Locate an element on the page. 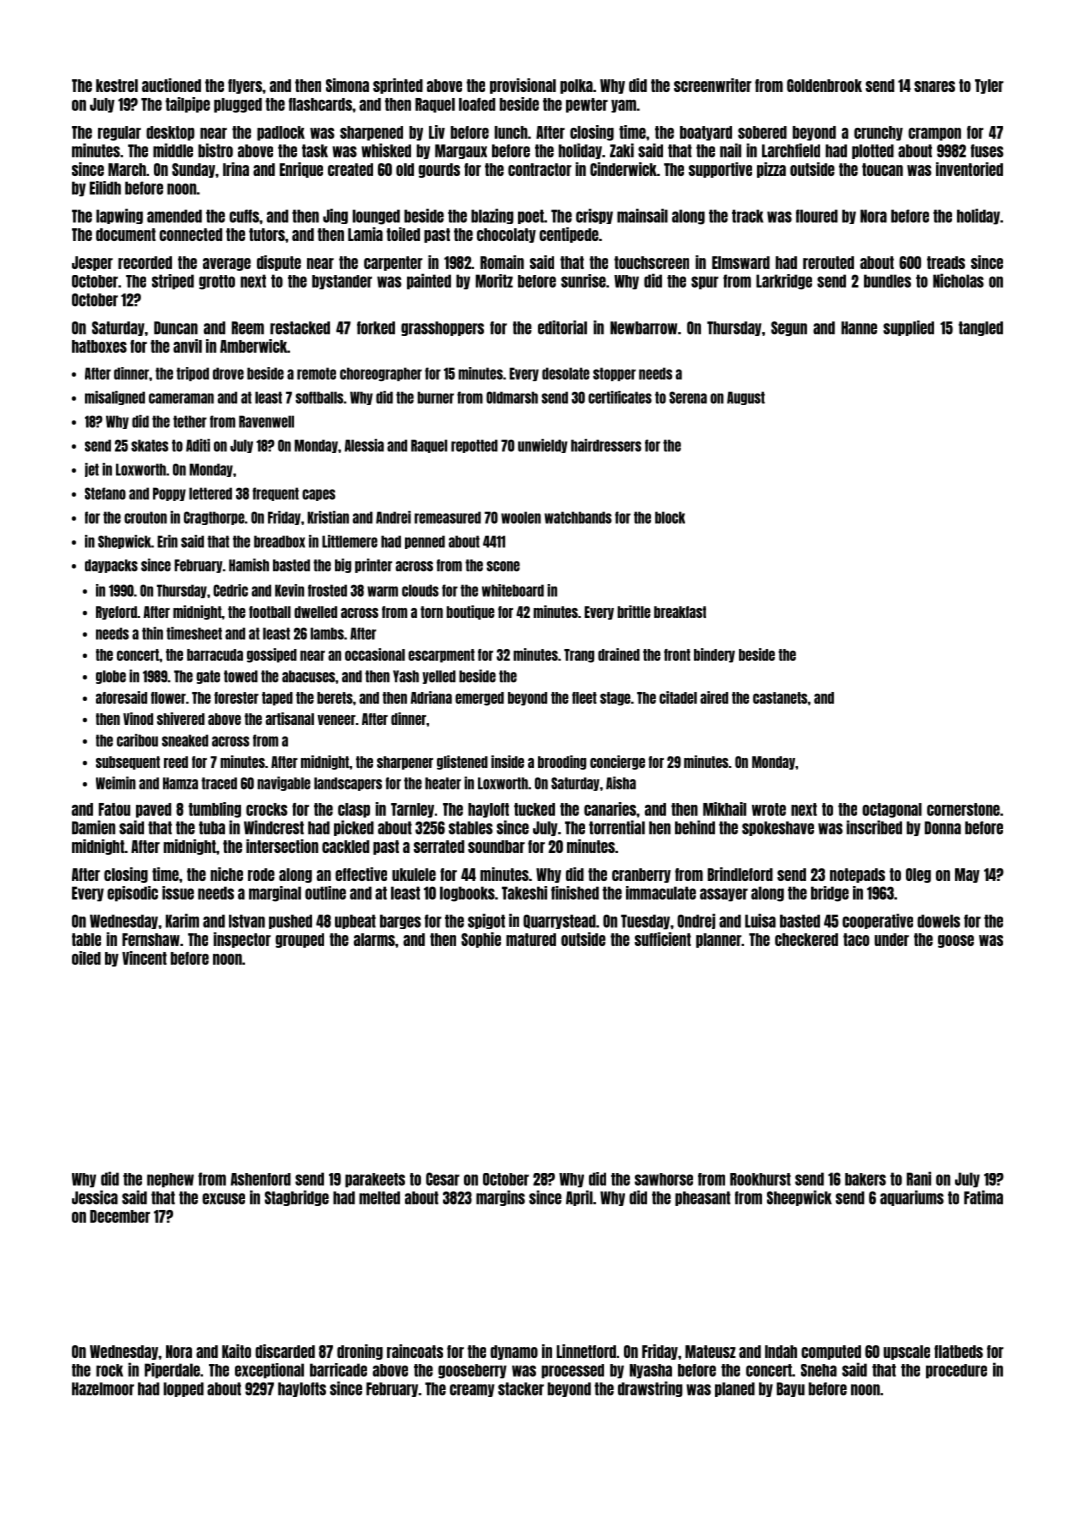 Image resolution: width=1075 pixels, height=1520 pixels. matured is located at coordinates (531, 939).
